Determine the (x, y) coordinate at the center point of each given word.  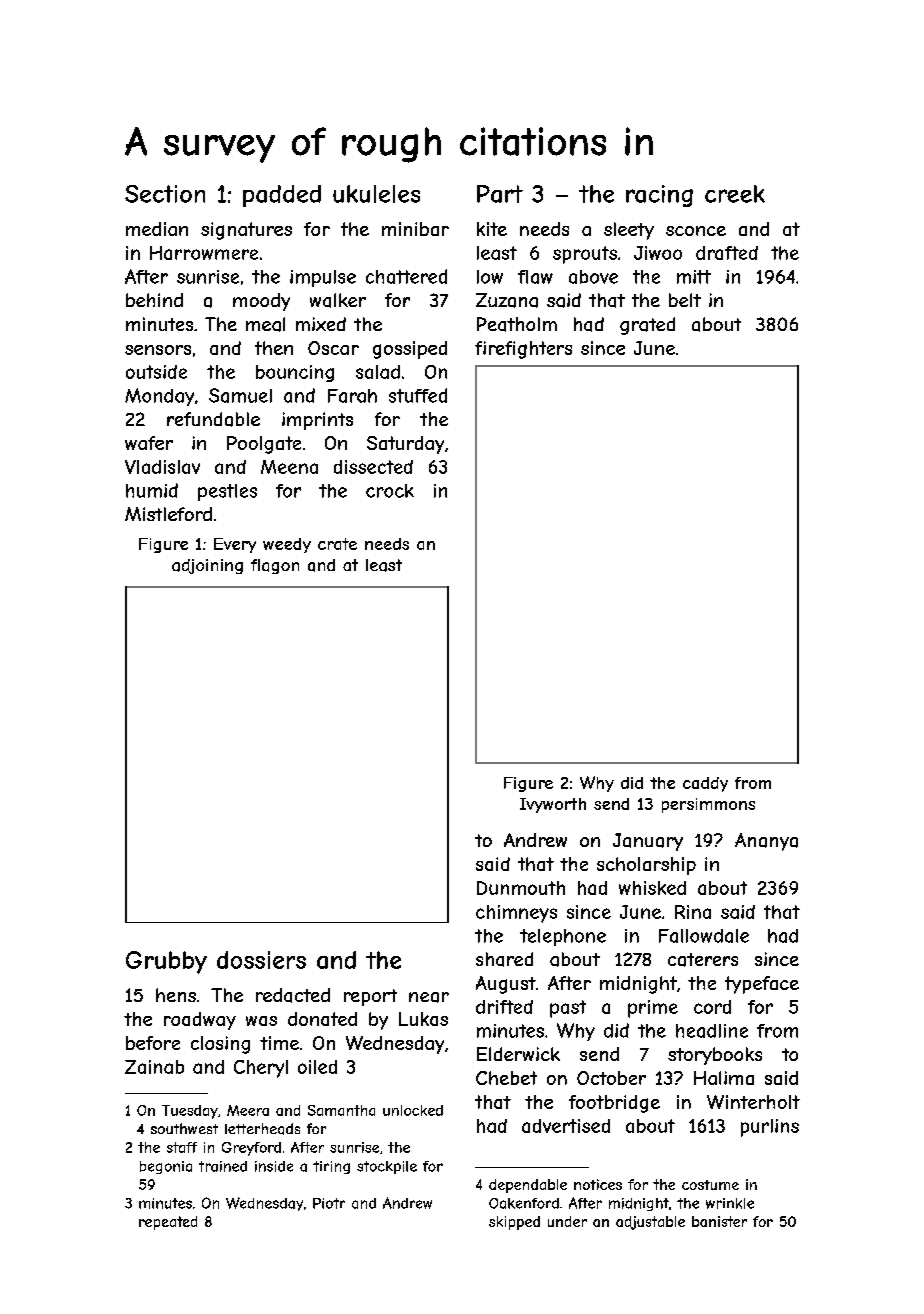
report (370, 997)
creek (735, 194)
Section (165, 194)
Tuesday (190, 1112)
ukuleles (376, 194)
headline (712, 1031)
